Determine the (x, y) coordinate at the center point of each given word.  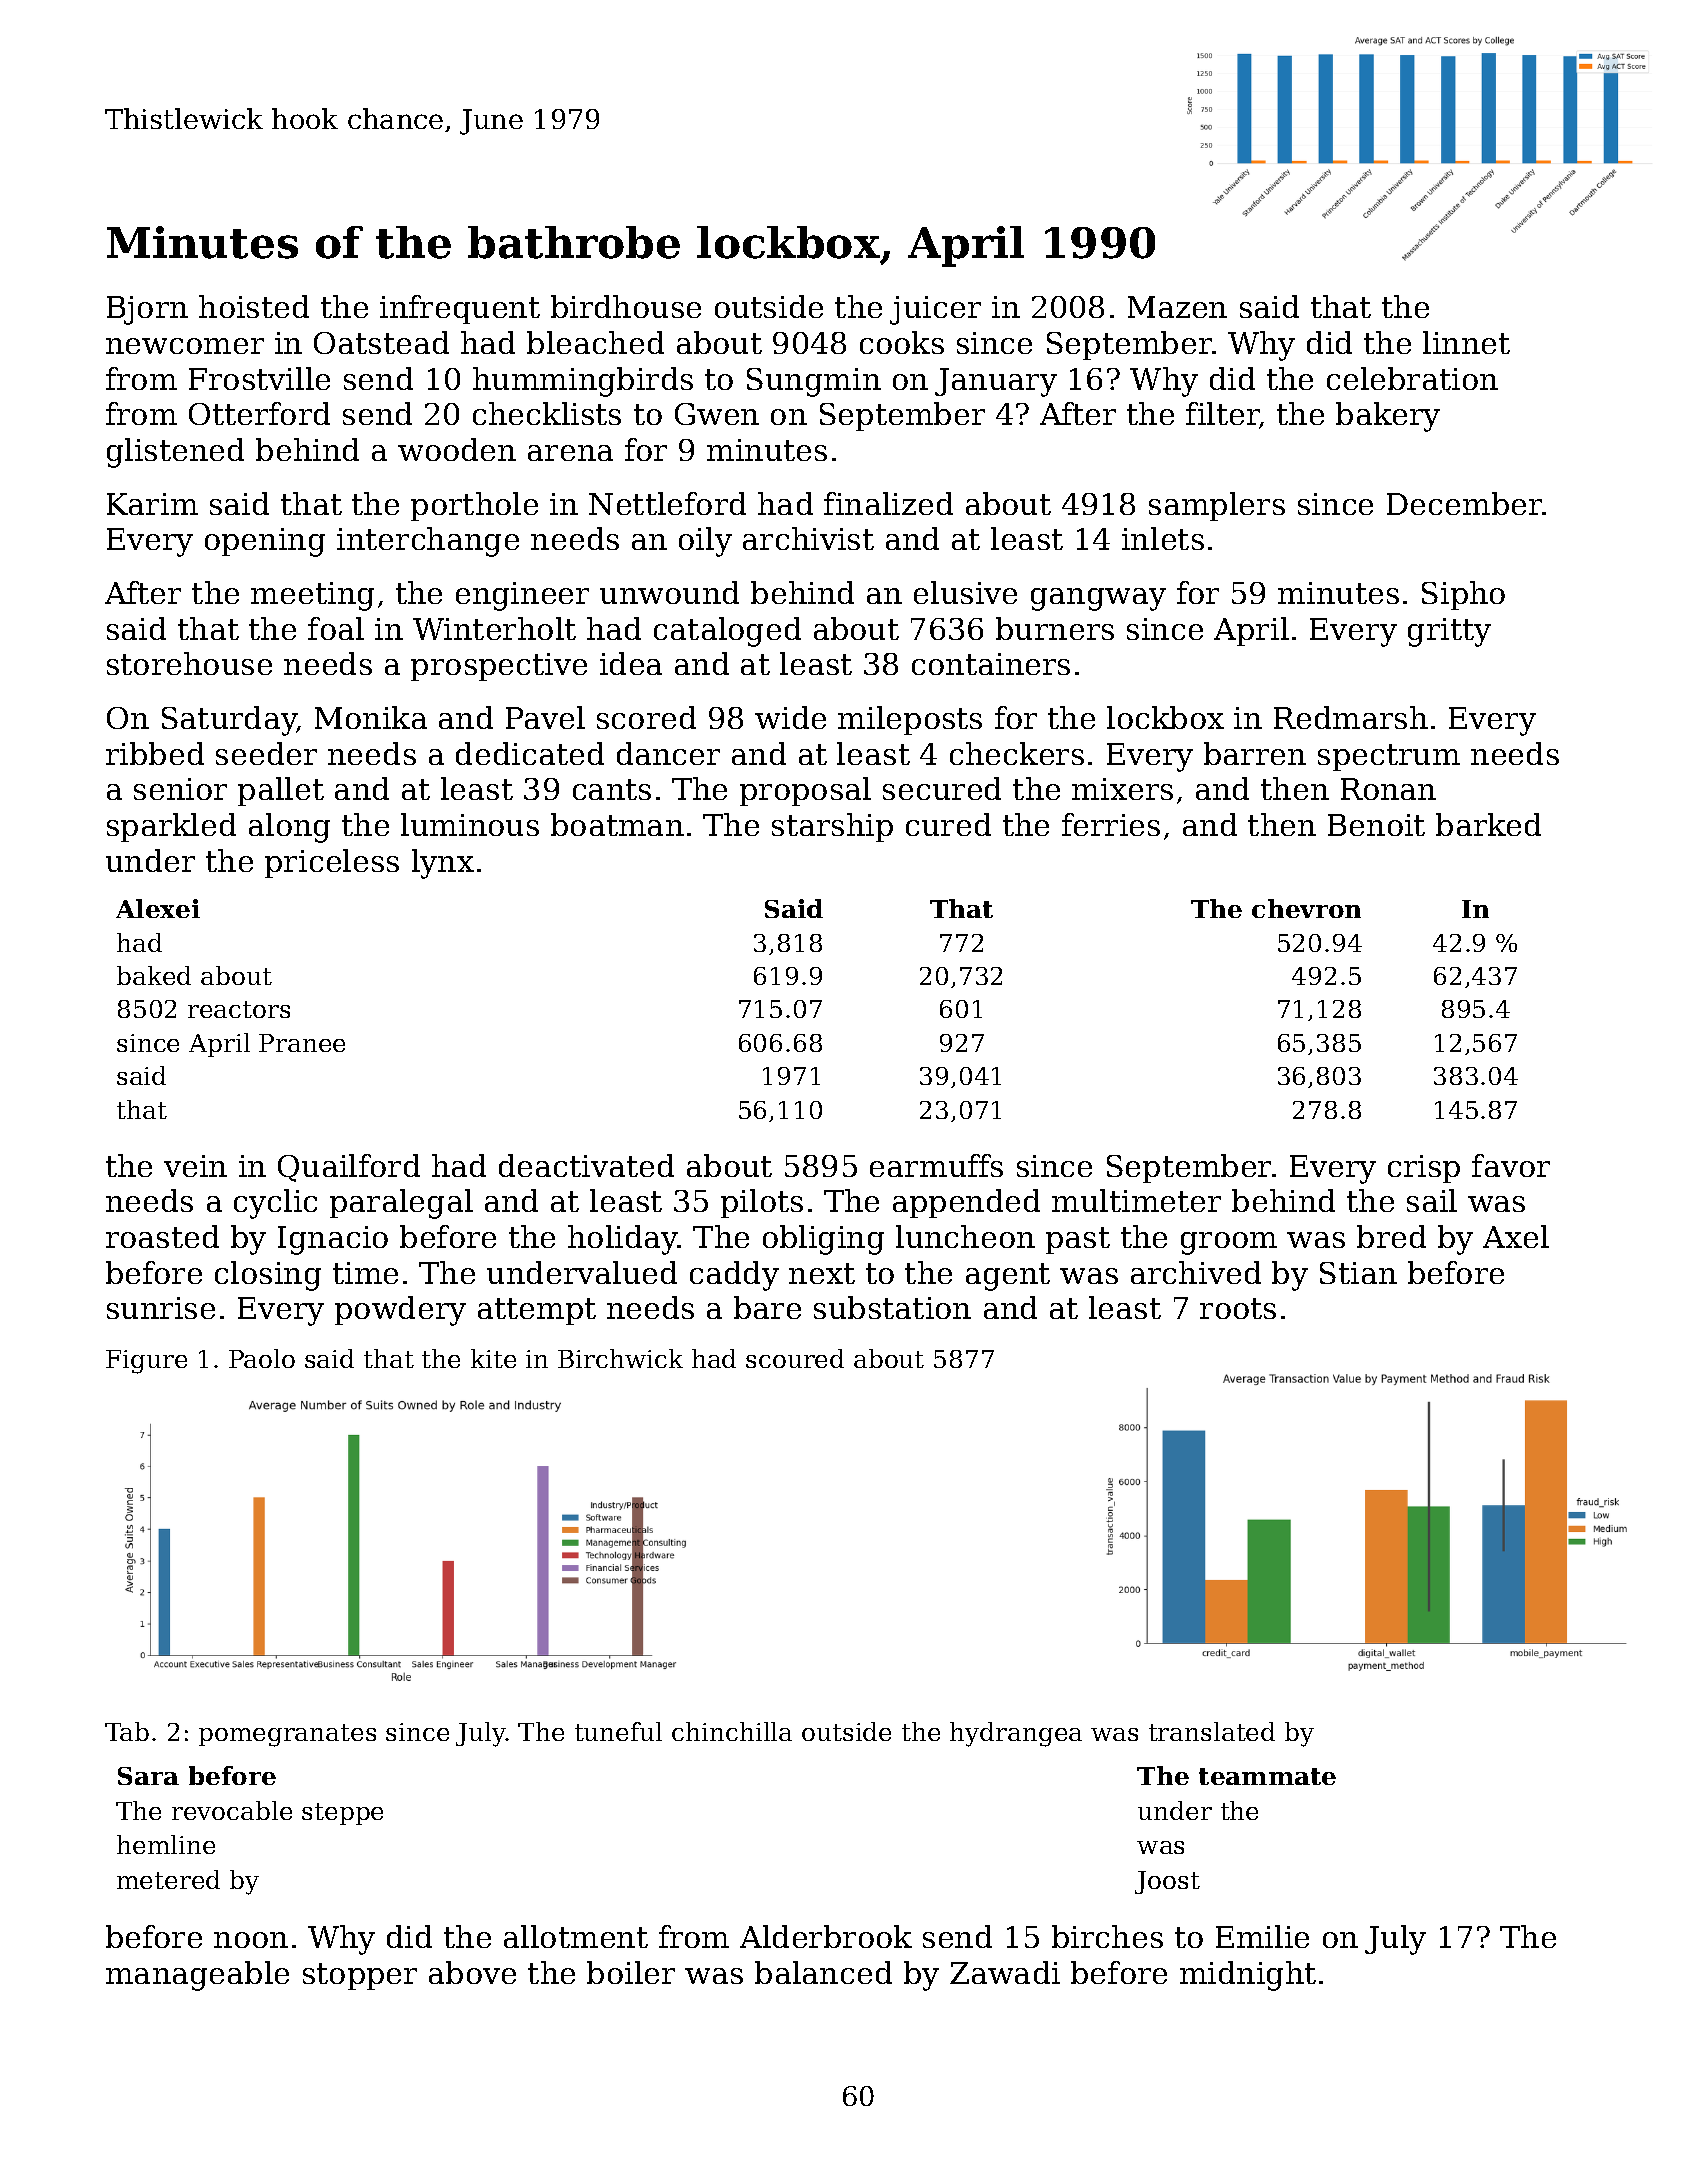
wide (790, 717)
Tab (127, 1731)
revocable (232, 1810)
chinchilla (732, 1731)
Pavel (545, 717)
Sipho (1463, 595)
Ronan (1388, 789)
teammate (1267, 1776)
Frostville (259, 378)
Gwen (717, 414)
